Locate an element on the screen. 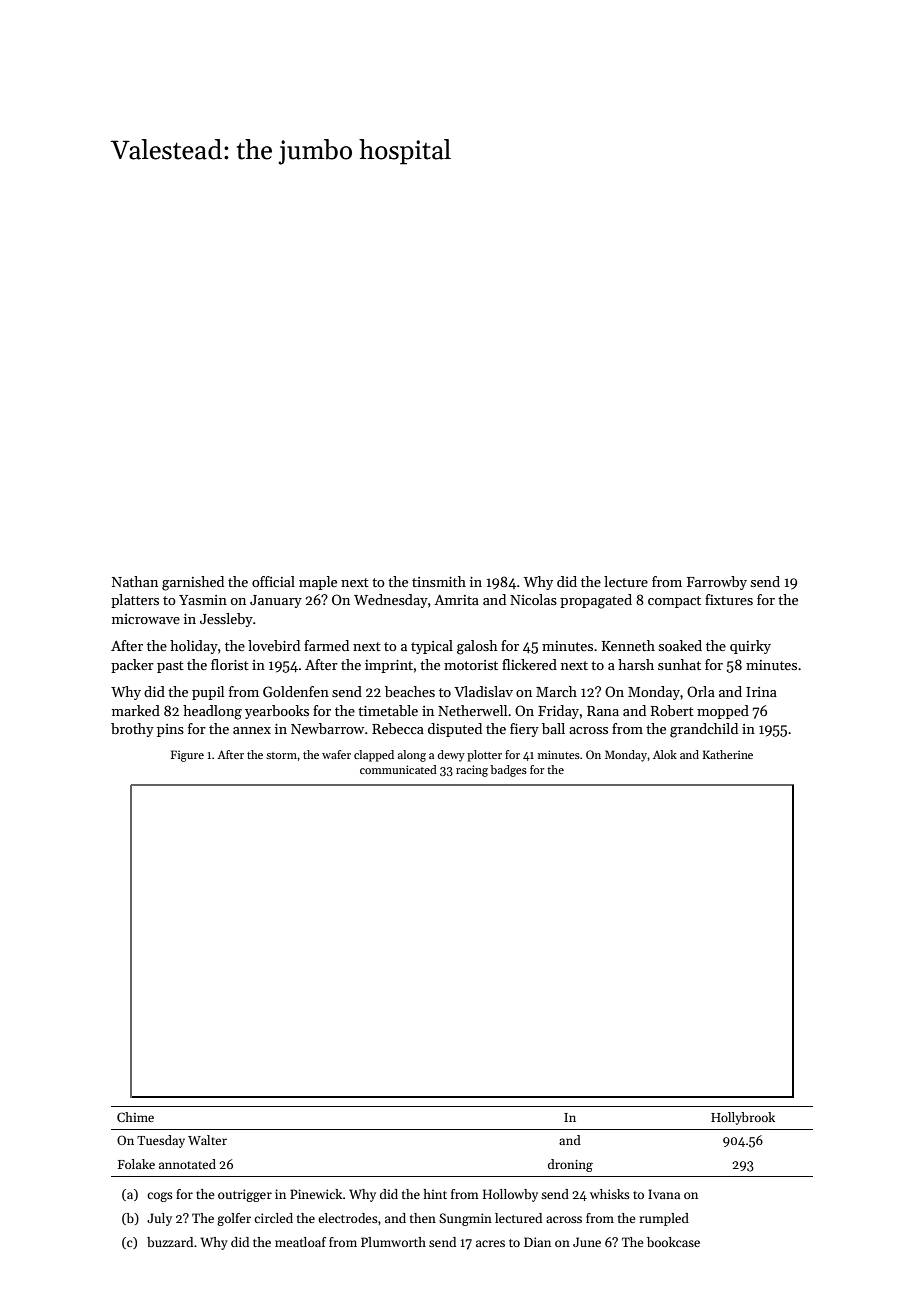 The width and height of the screenshot is (924, 1314). Ivana is located at coordinates (664, 1194).
